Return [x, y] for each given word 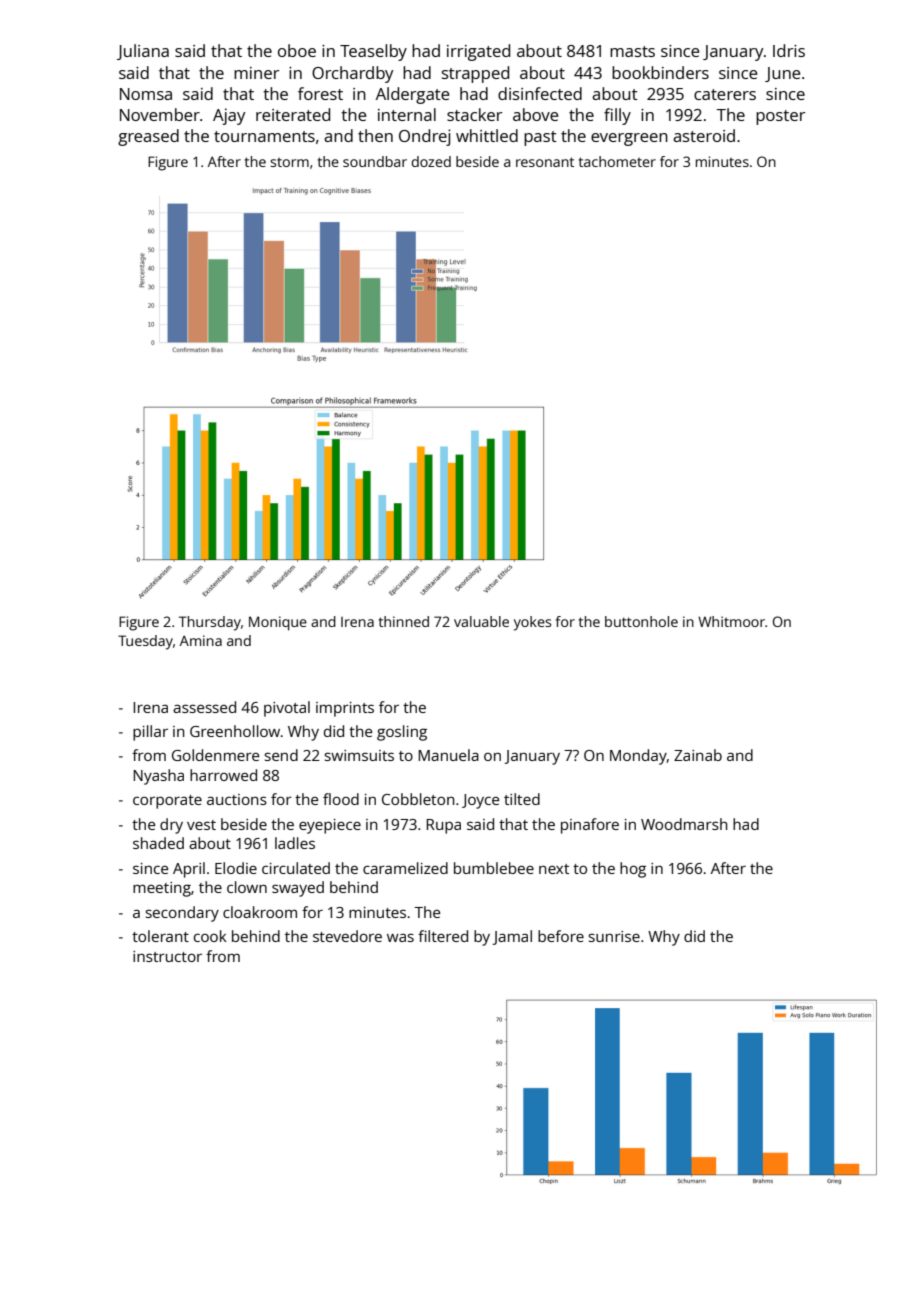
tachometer [617, 161]
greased [148, 137]
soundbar [375, 161]
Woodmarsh [684, 824]
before [561, 936]
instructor [167, 956]
